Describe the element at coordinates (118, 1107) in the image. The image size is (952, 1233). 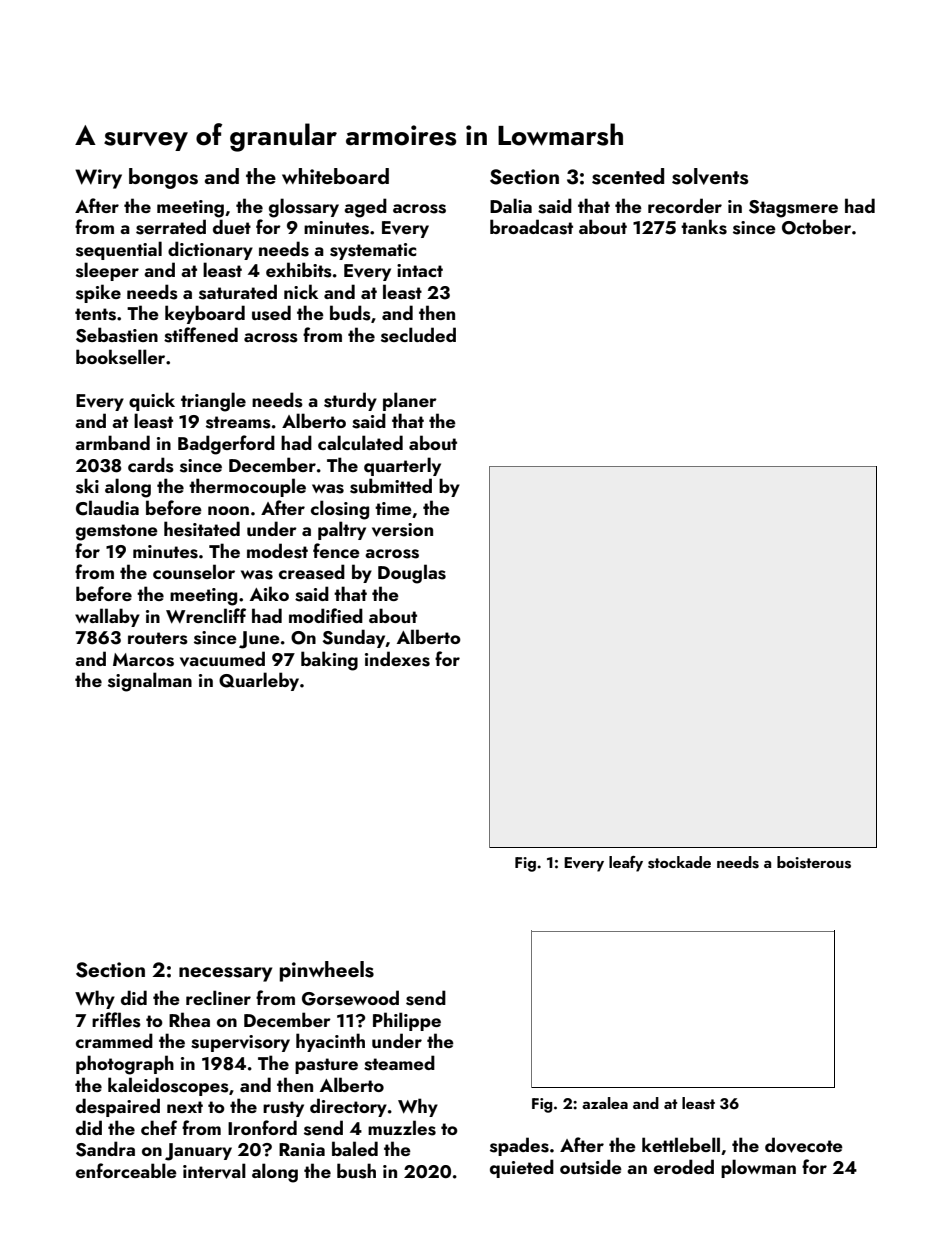
I see `despaired` at that location.
